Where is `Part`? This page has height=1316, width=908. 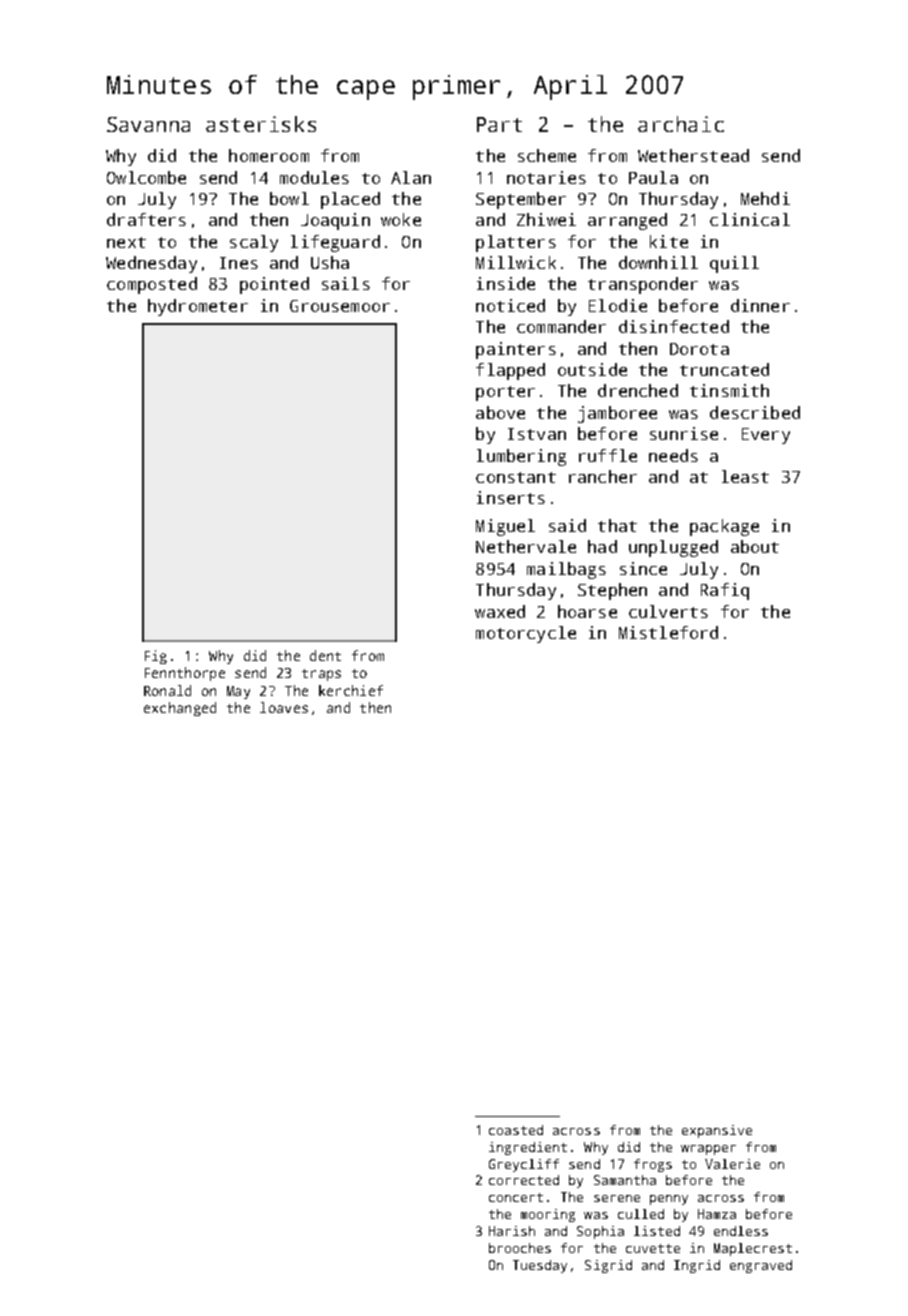
Part is located at coordinates (499, 124).
